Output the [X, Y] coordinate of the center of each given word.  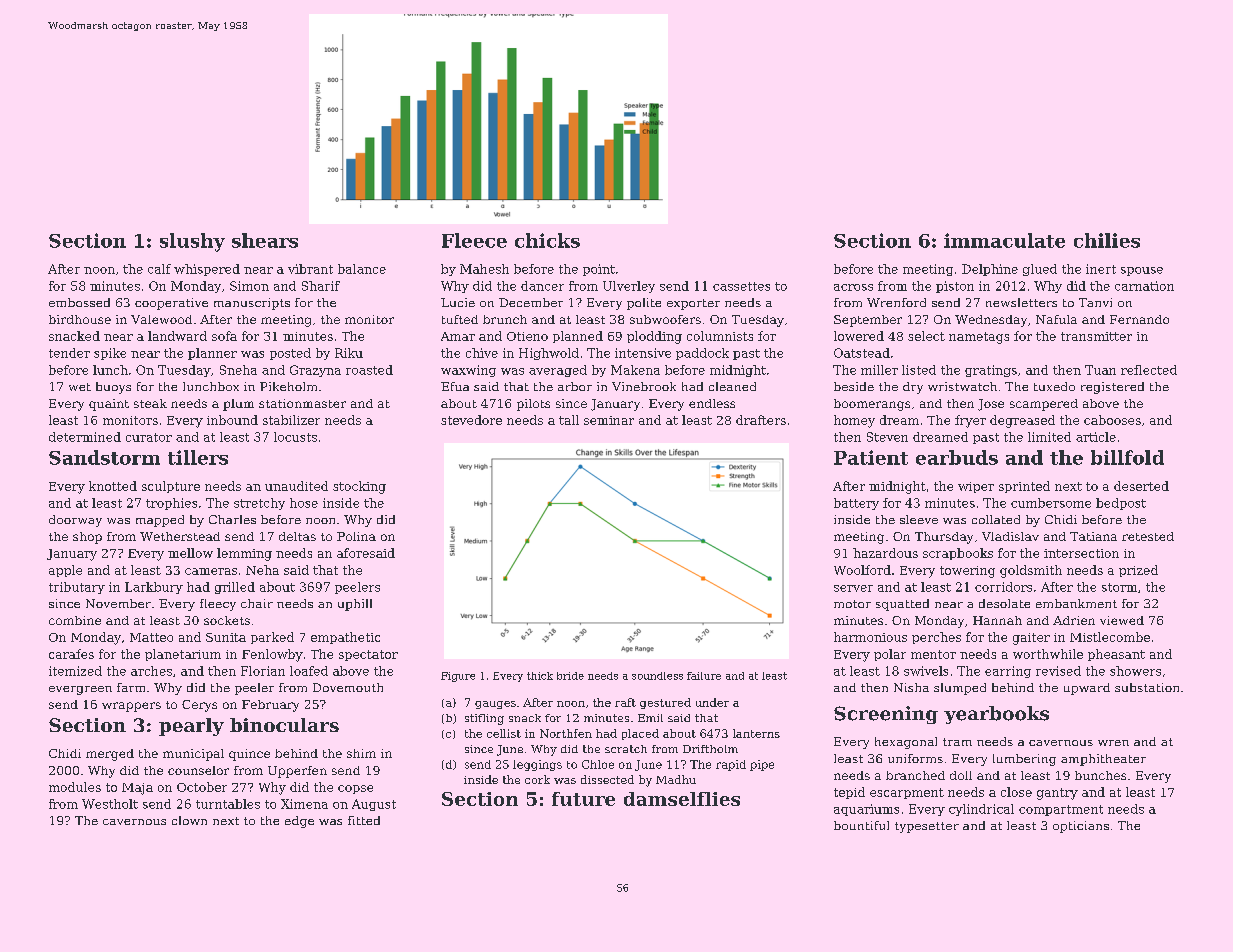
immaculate [1004, 240]
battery [856, 504]
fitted [364, 820]
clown [189, 820]
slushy [192, 242]
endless [712, 403]
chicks [547, 240]
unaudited [296, 486]
